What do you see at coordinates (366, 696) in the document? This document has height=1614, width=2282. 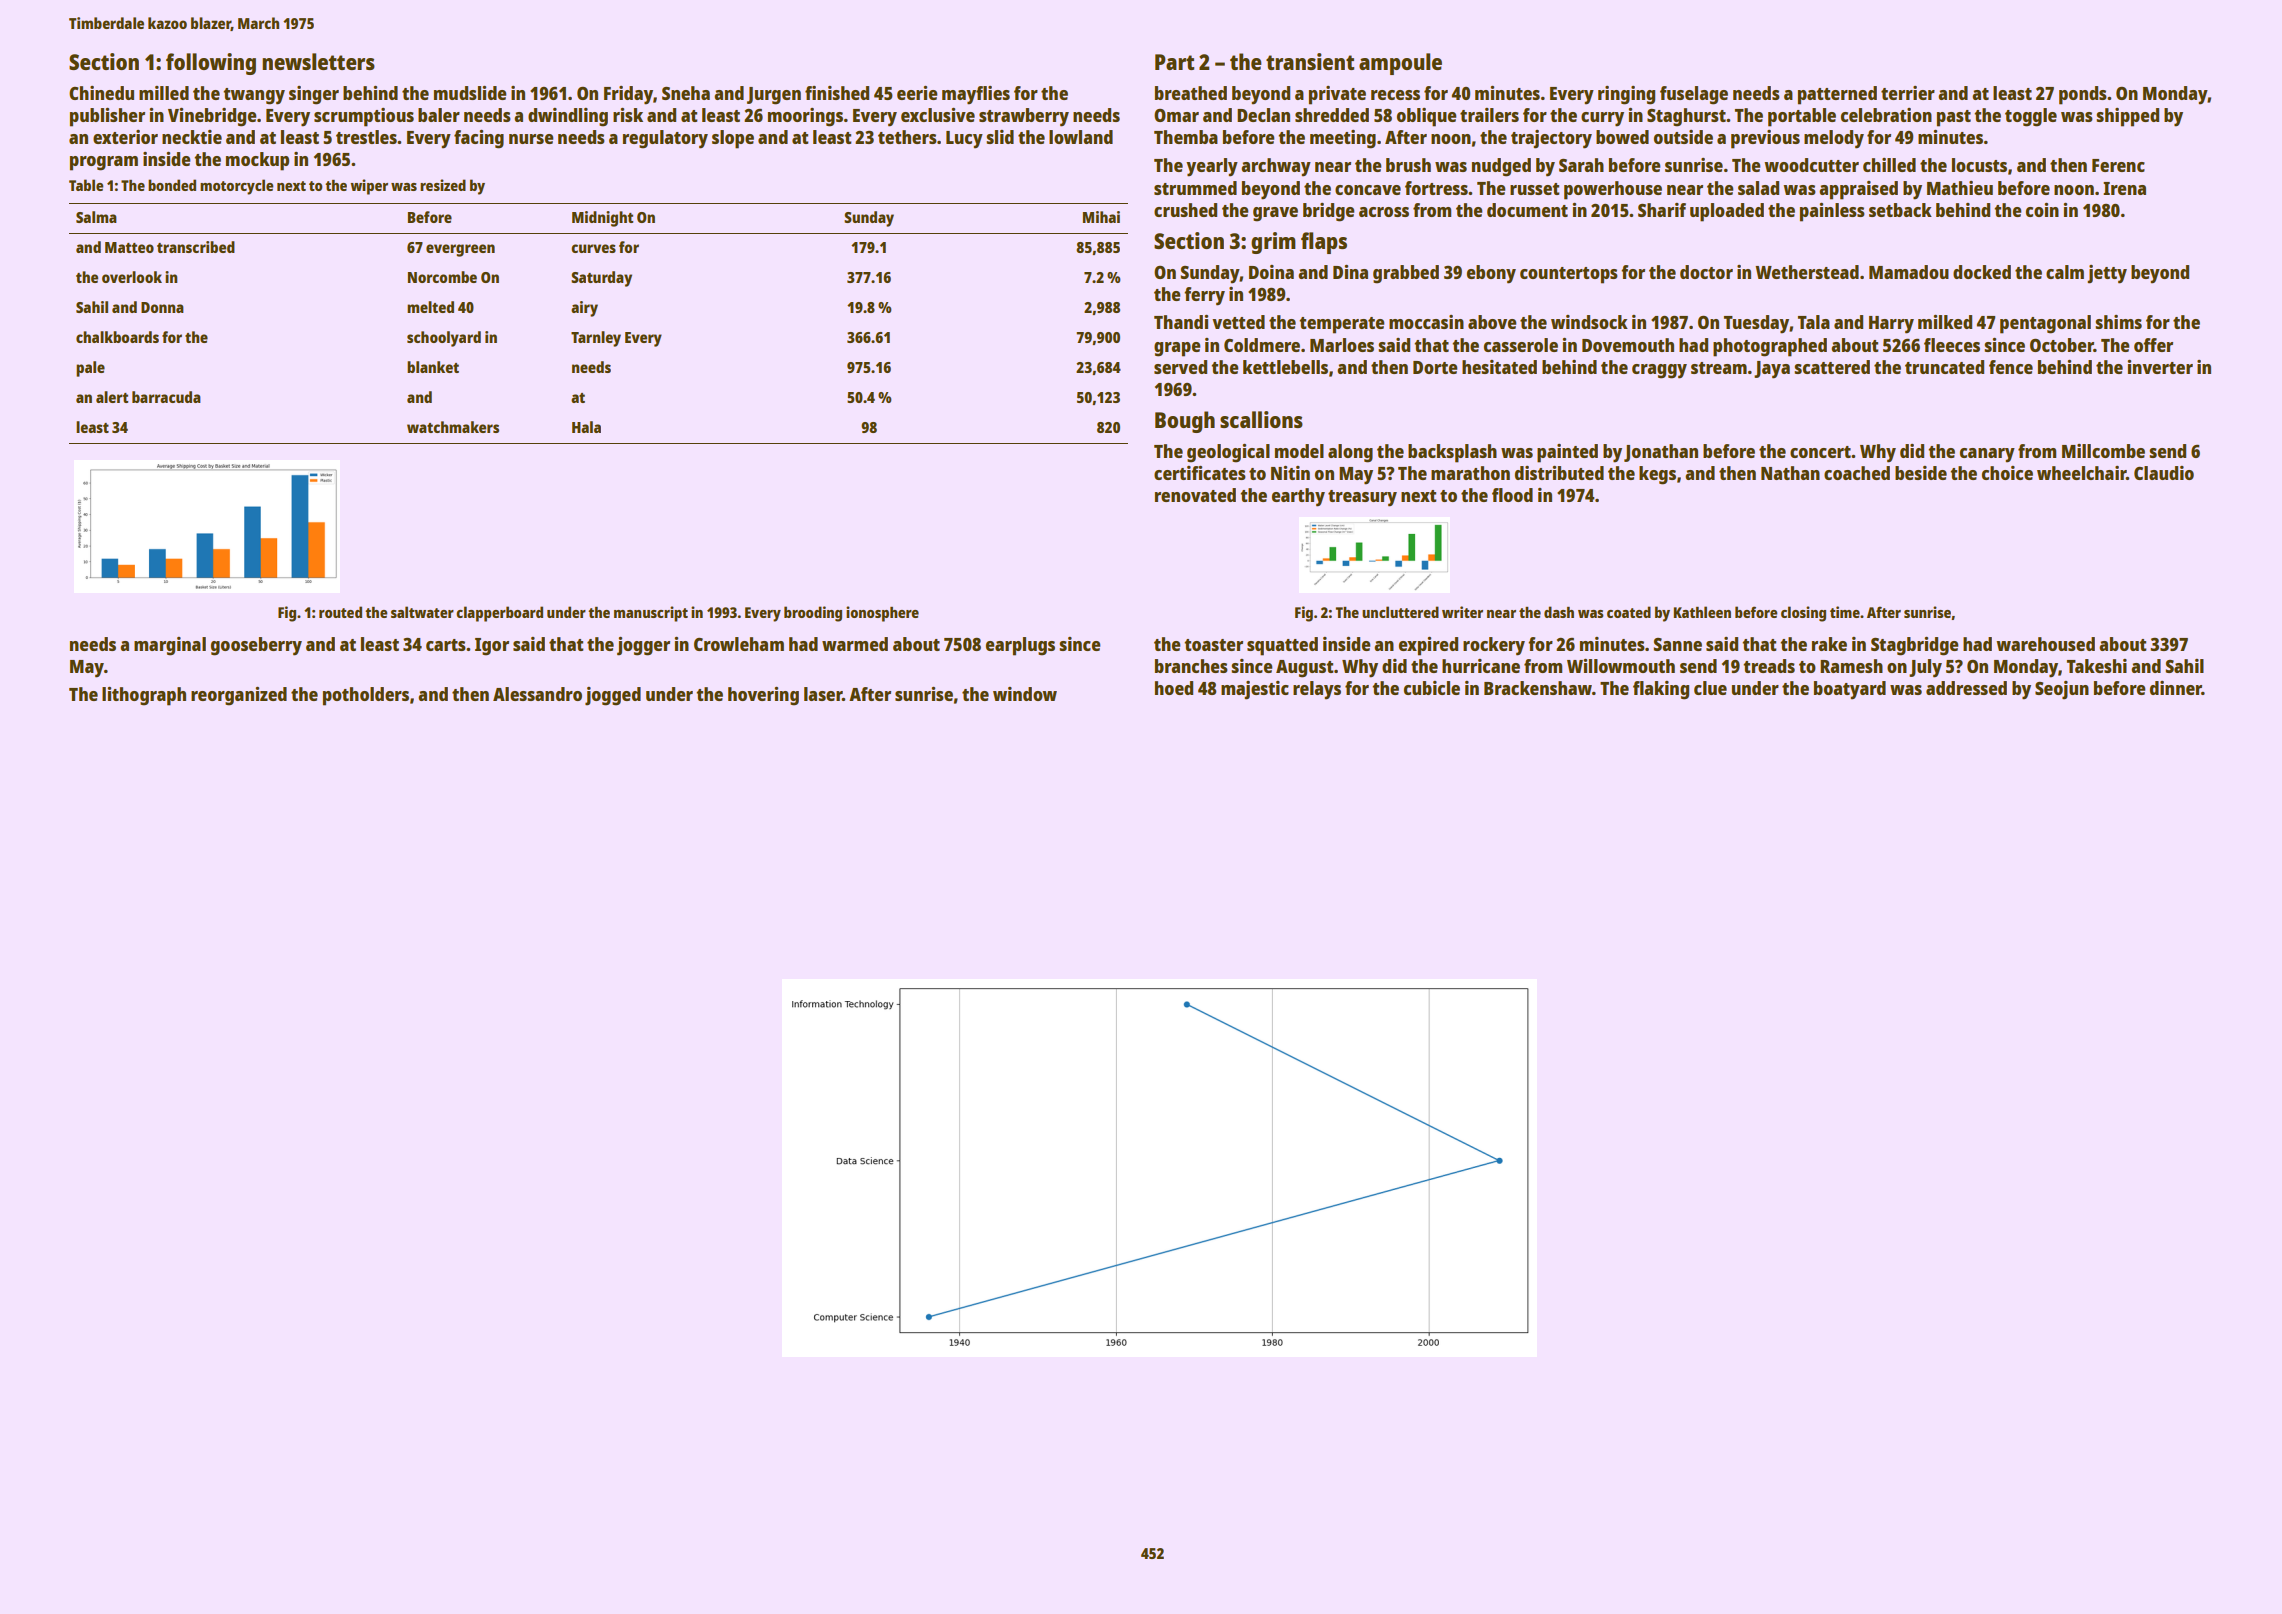 I see `potholders` at bounding box center [366, 696].
